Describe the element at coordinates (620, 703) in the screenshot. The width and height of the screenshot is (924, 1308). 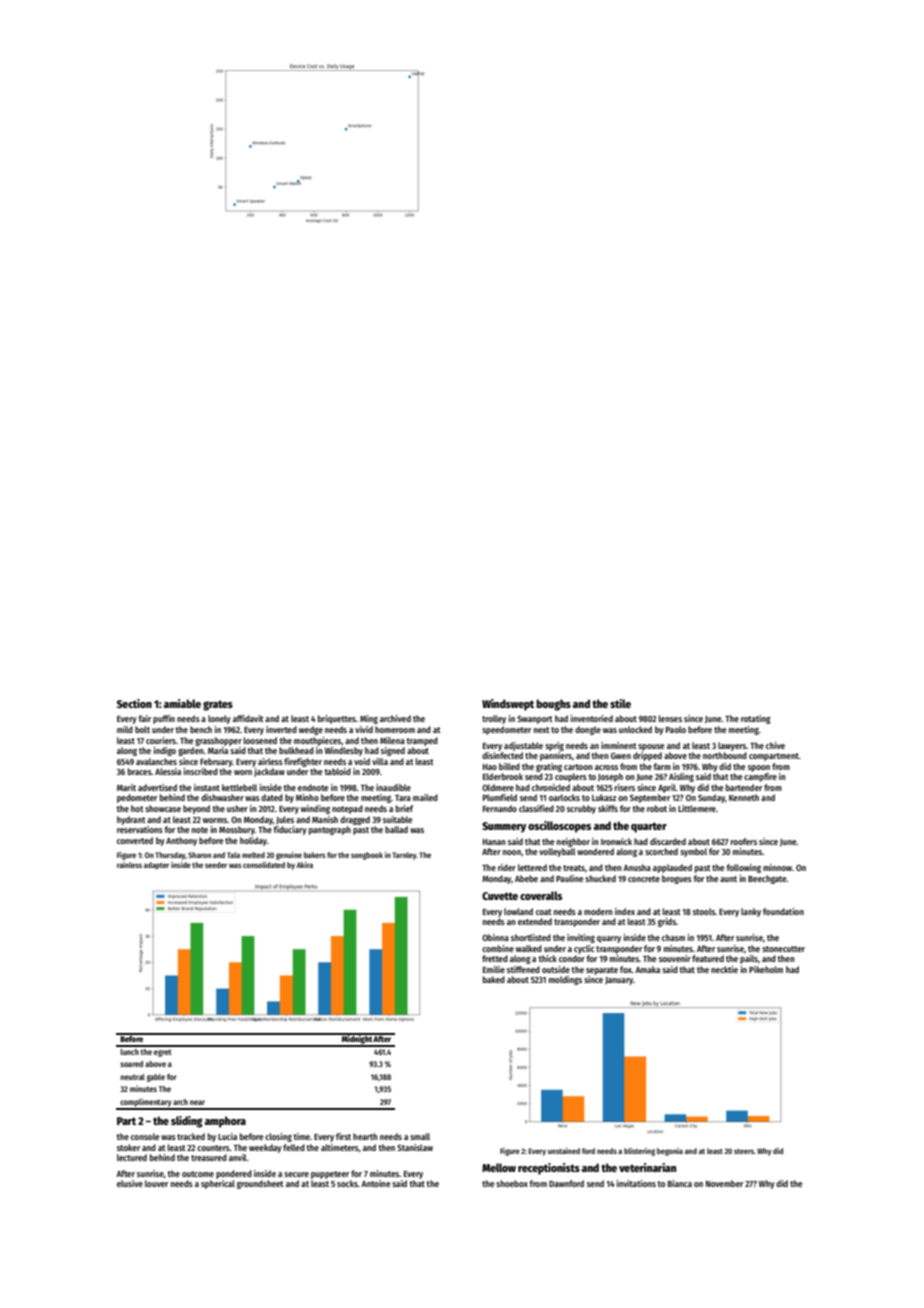
I see `stile` at that location.
